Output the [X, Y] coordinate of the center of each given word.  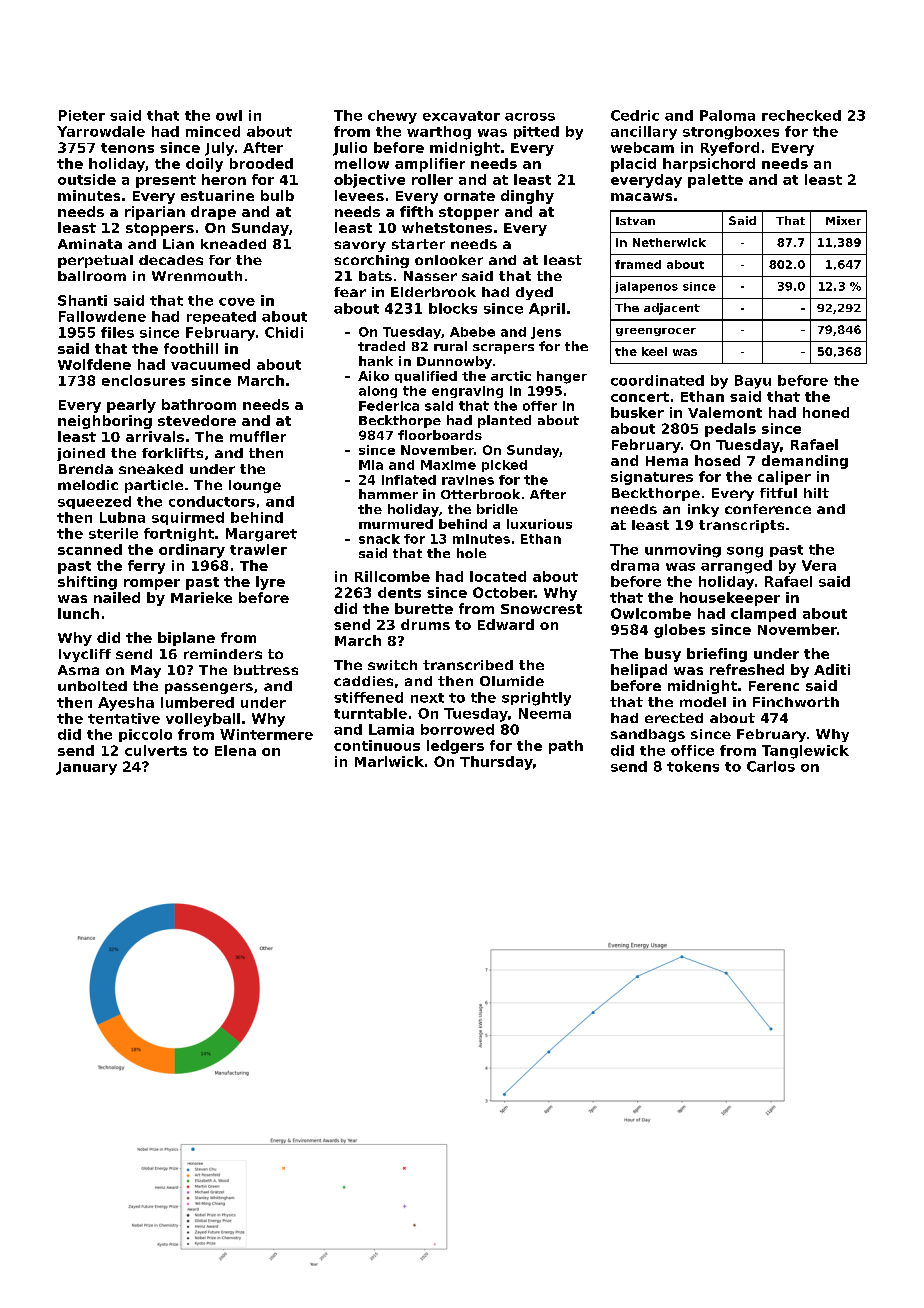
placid [633, 165]
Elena [235, 750]
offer [540, 406]
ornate [469, 196]
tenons [127, 148]
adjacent [672, 309]
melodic [88, 485]
